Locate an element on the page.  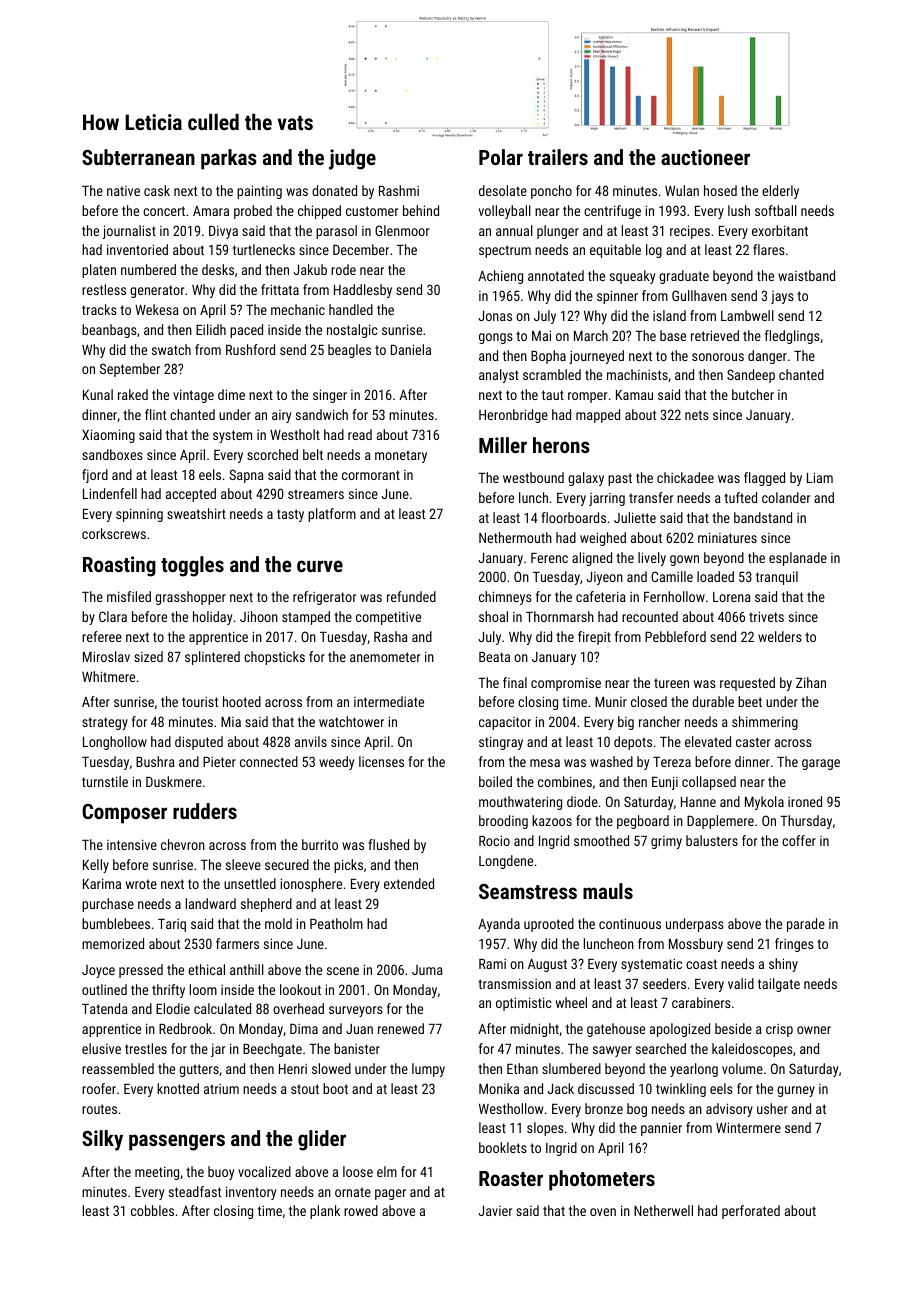
Mossbury is located at coordinates (696, 945).
